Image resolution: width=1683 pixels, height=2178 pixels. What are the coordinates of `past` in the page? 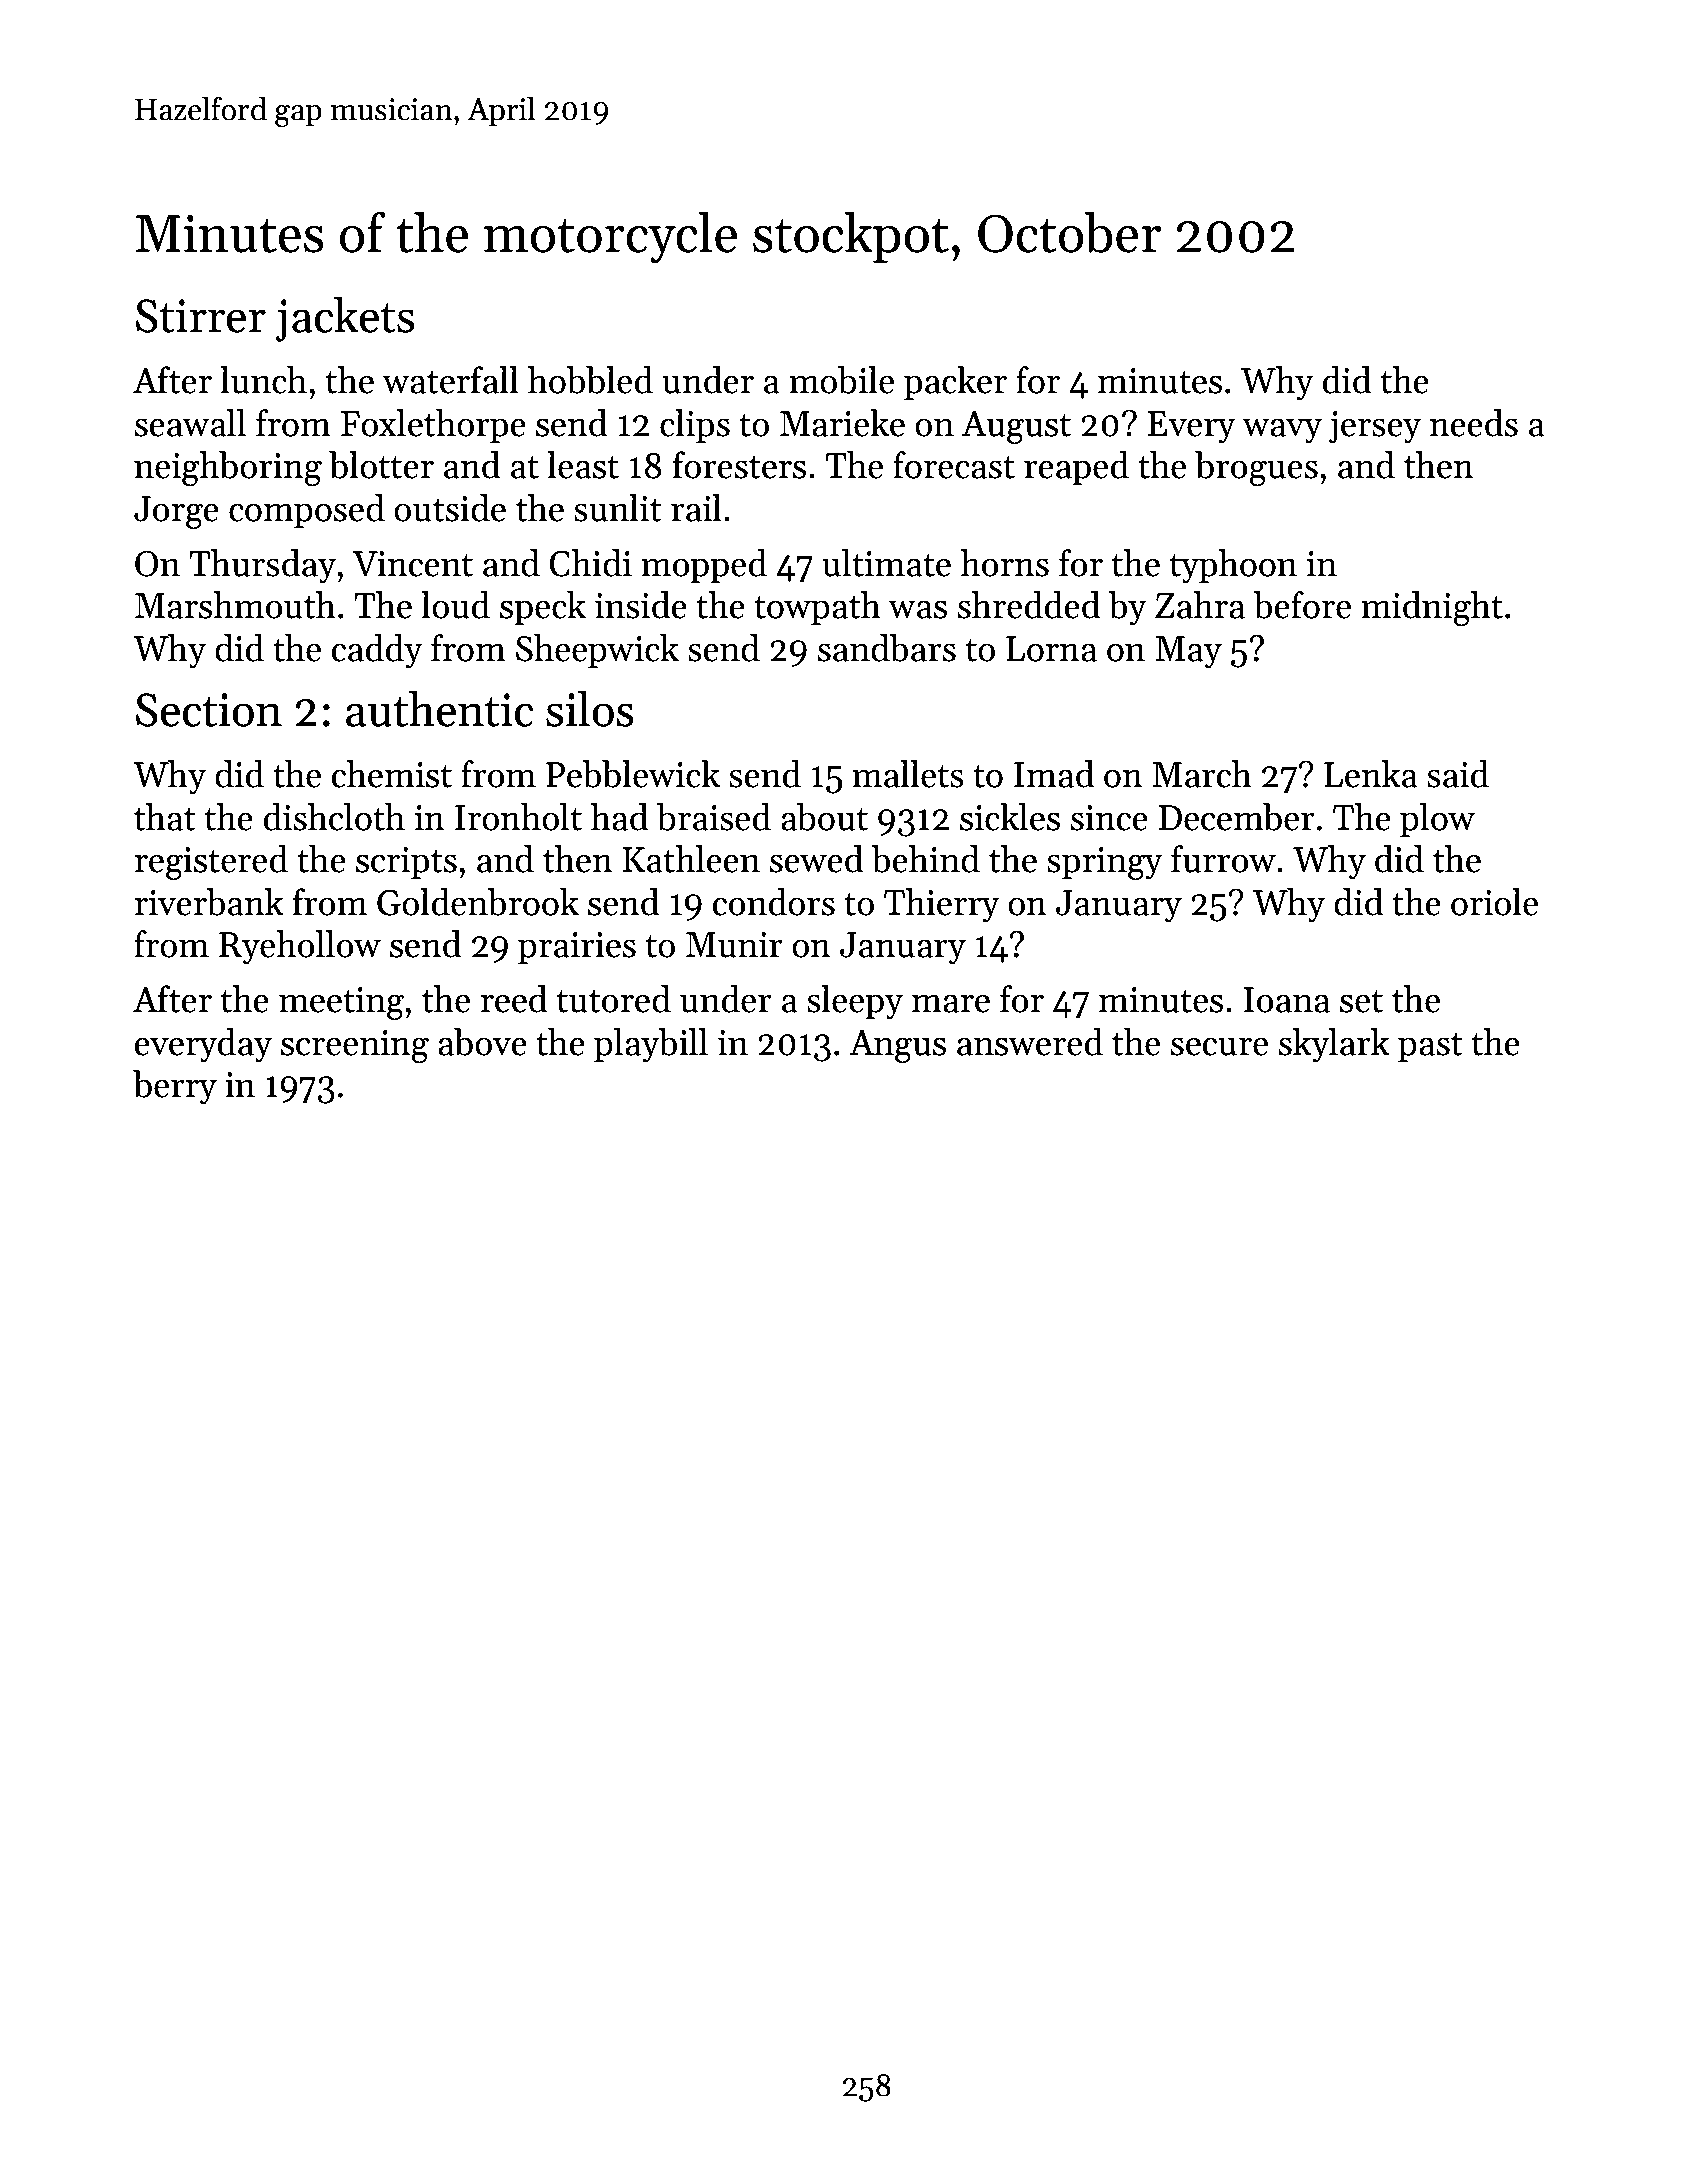 It's located at (1430, 1047).
